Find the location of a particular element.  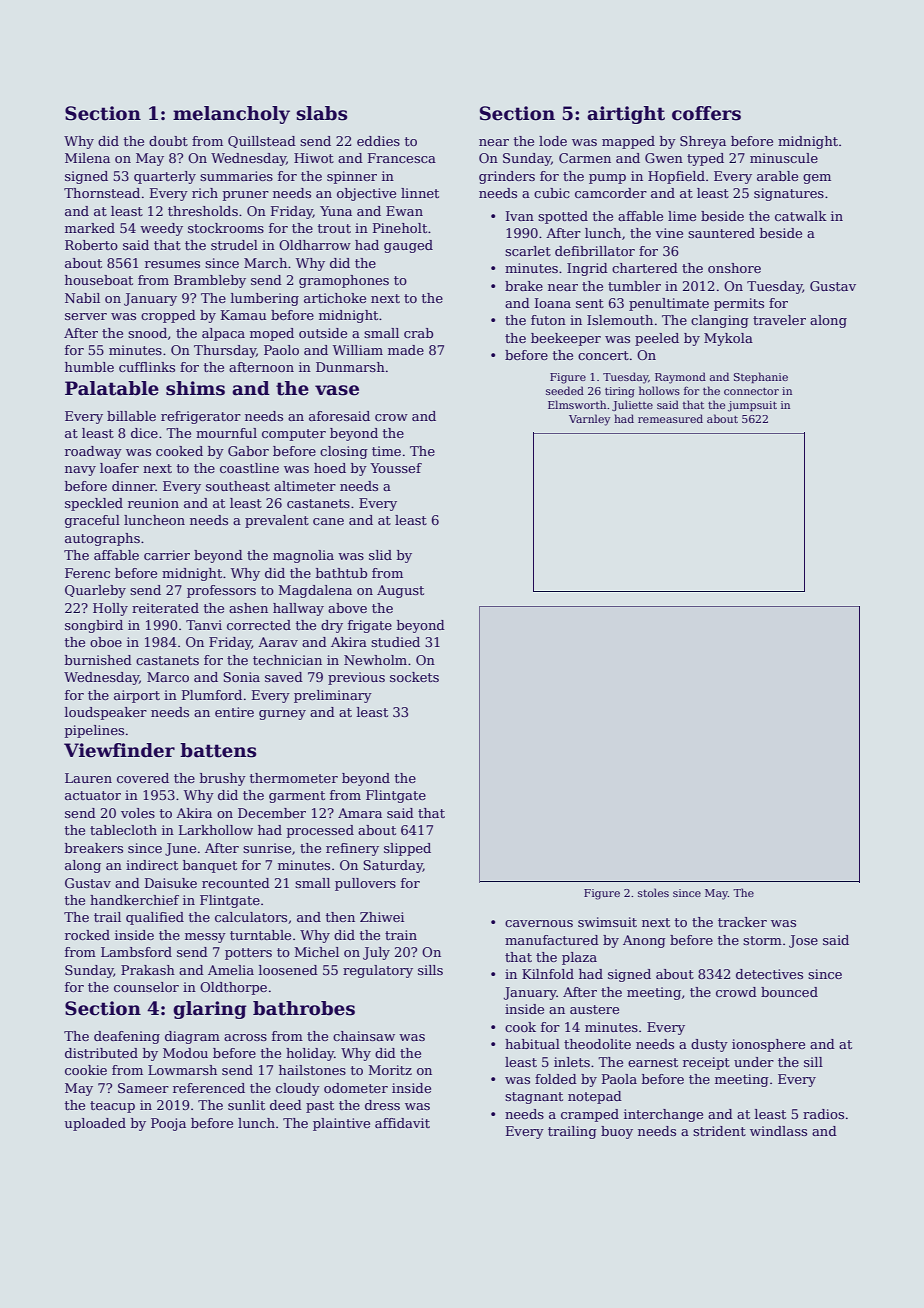

made is located at coordinates (406, 350).
